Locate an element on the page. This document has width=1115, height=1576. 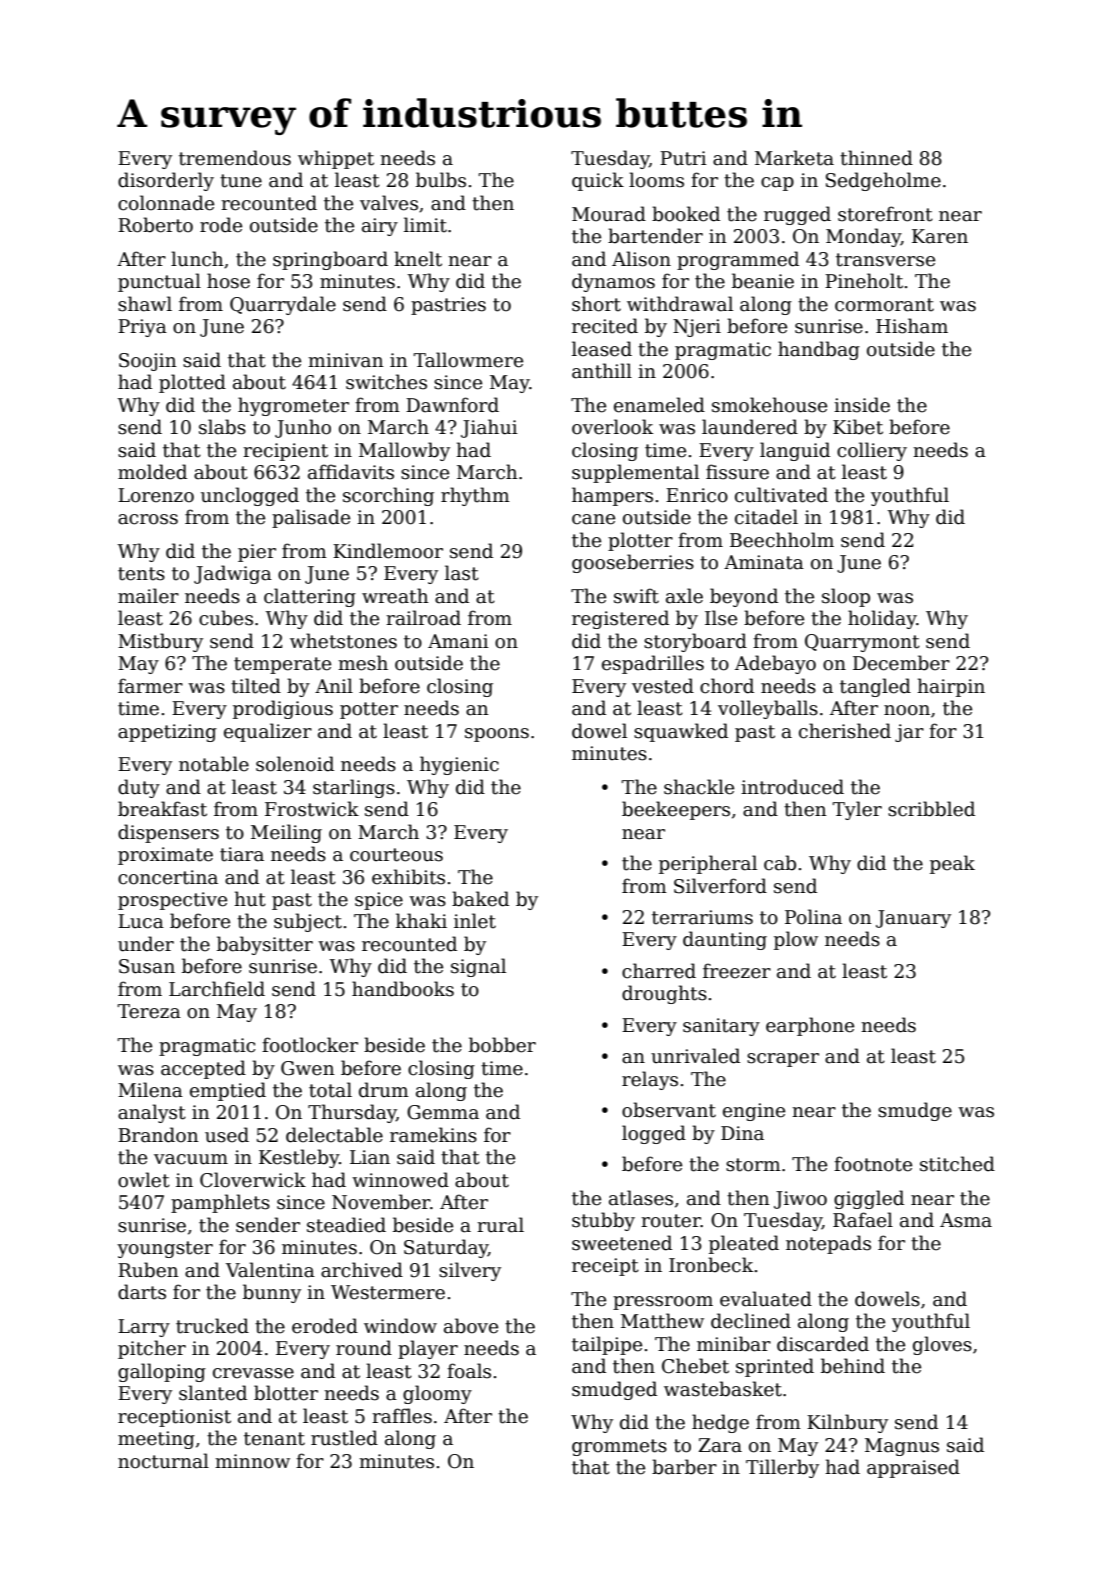
anthill is located at coordinates (602, 371).
